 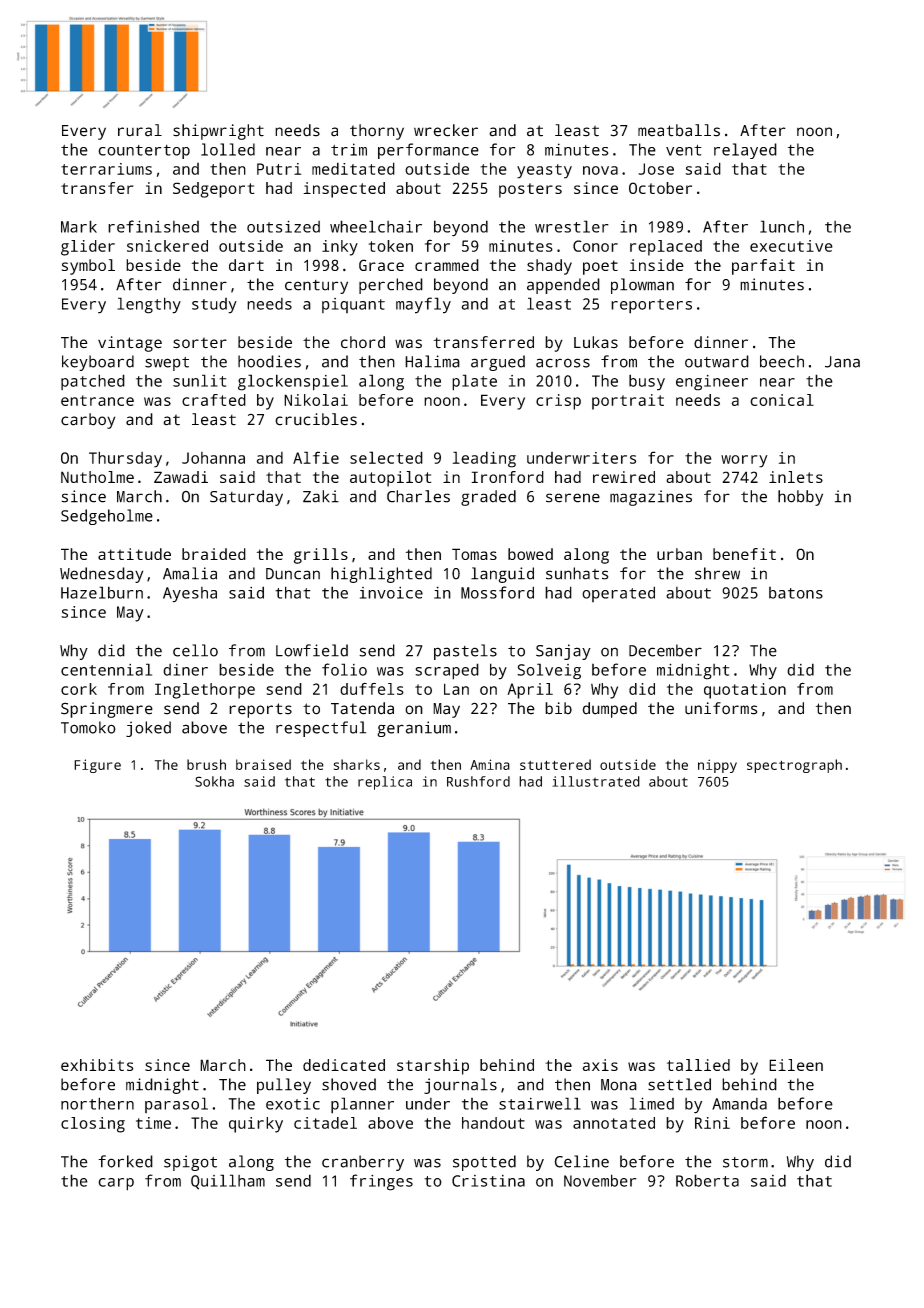 What do you see at coordinates (446, 130) in the screenshot?
I see `wrecker` at bounding box center [446, 130].
